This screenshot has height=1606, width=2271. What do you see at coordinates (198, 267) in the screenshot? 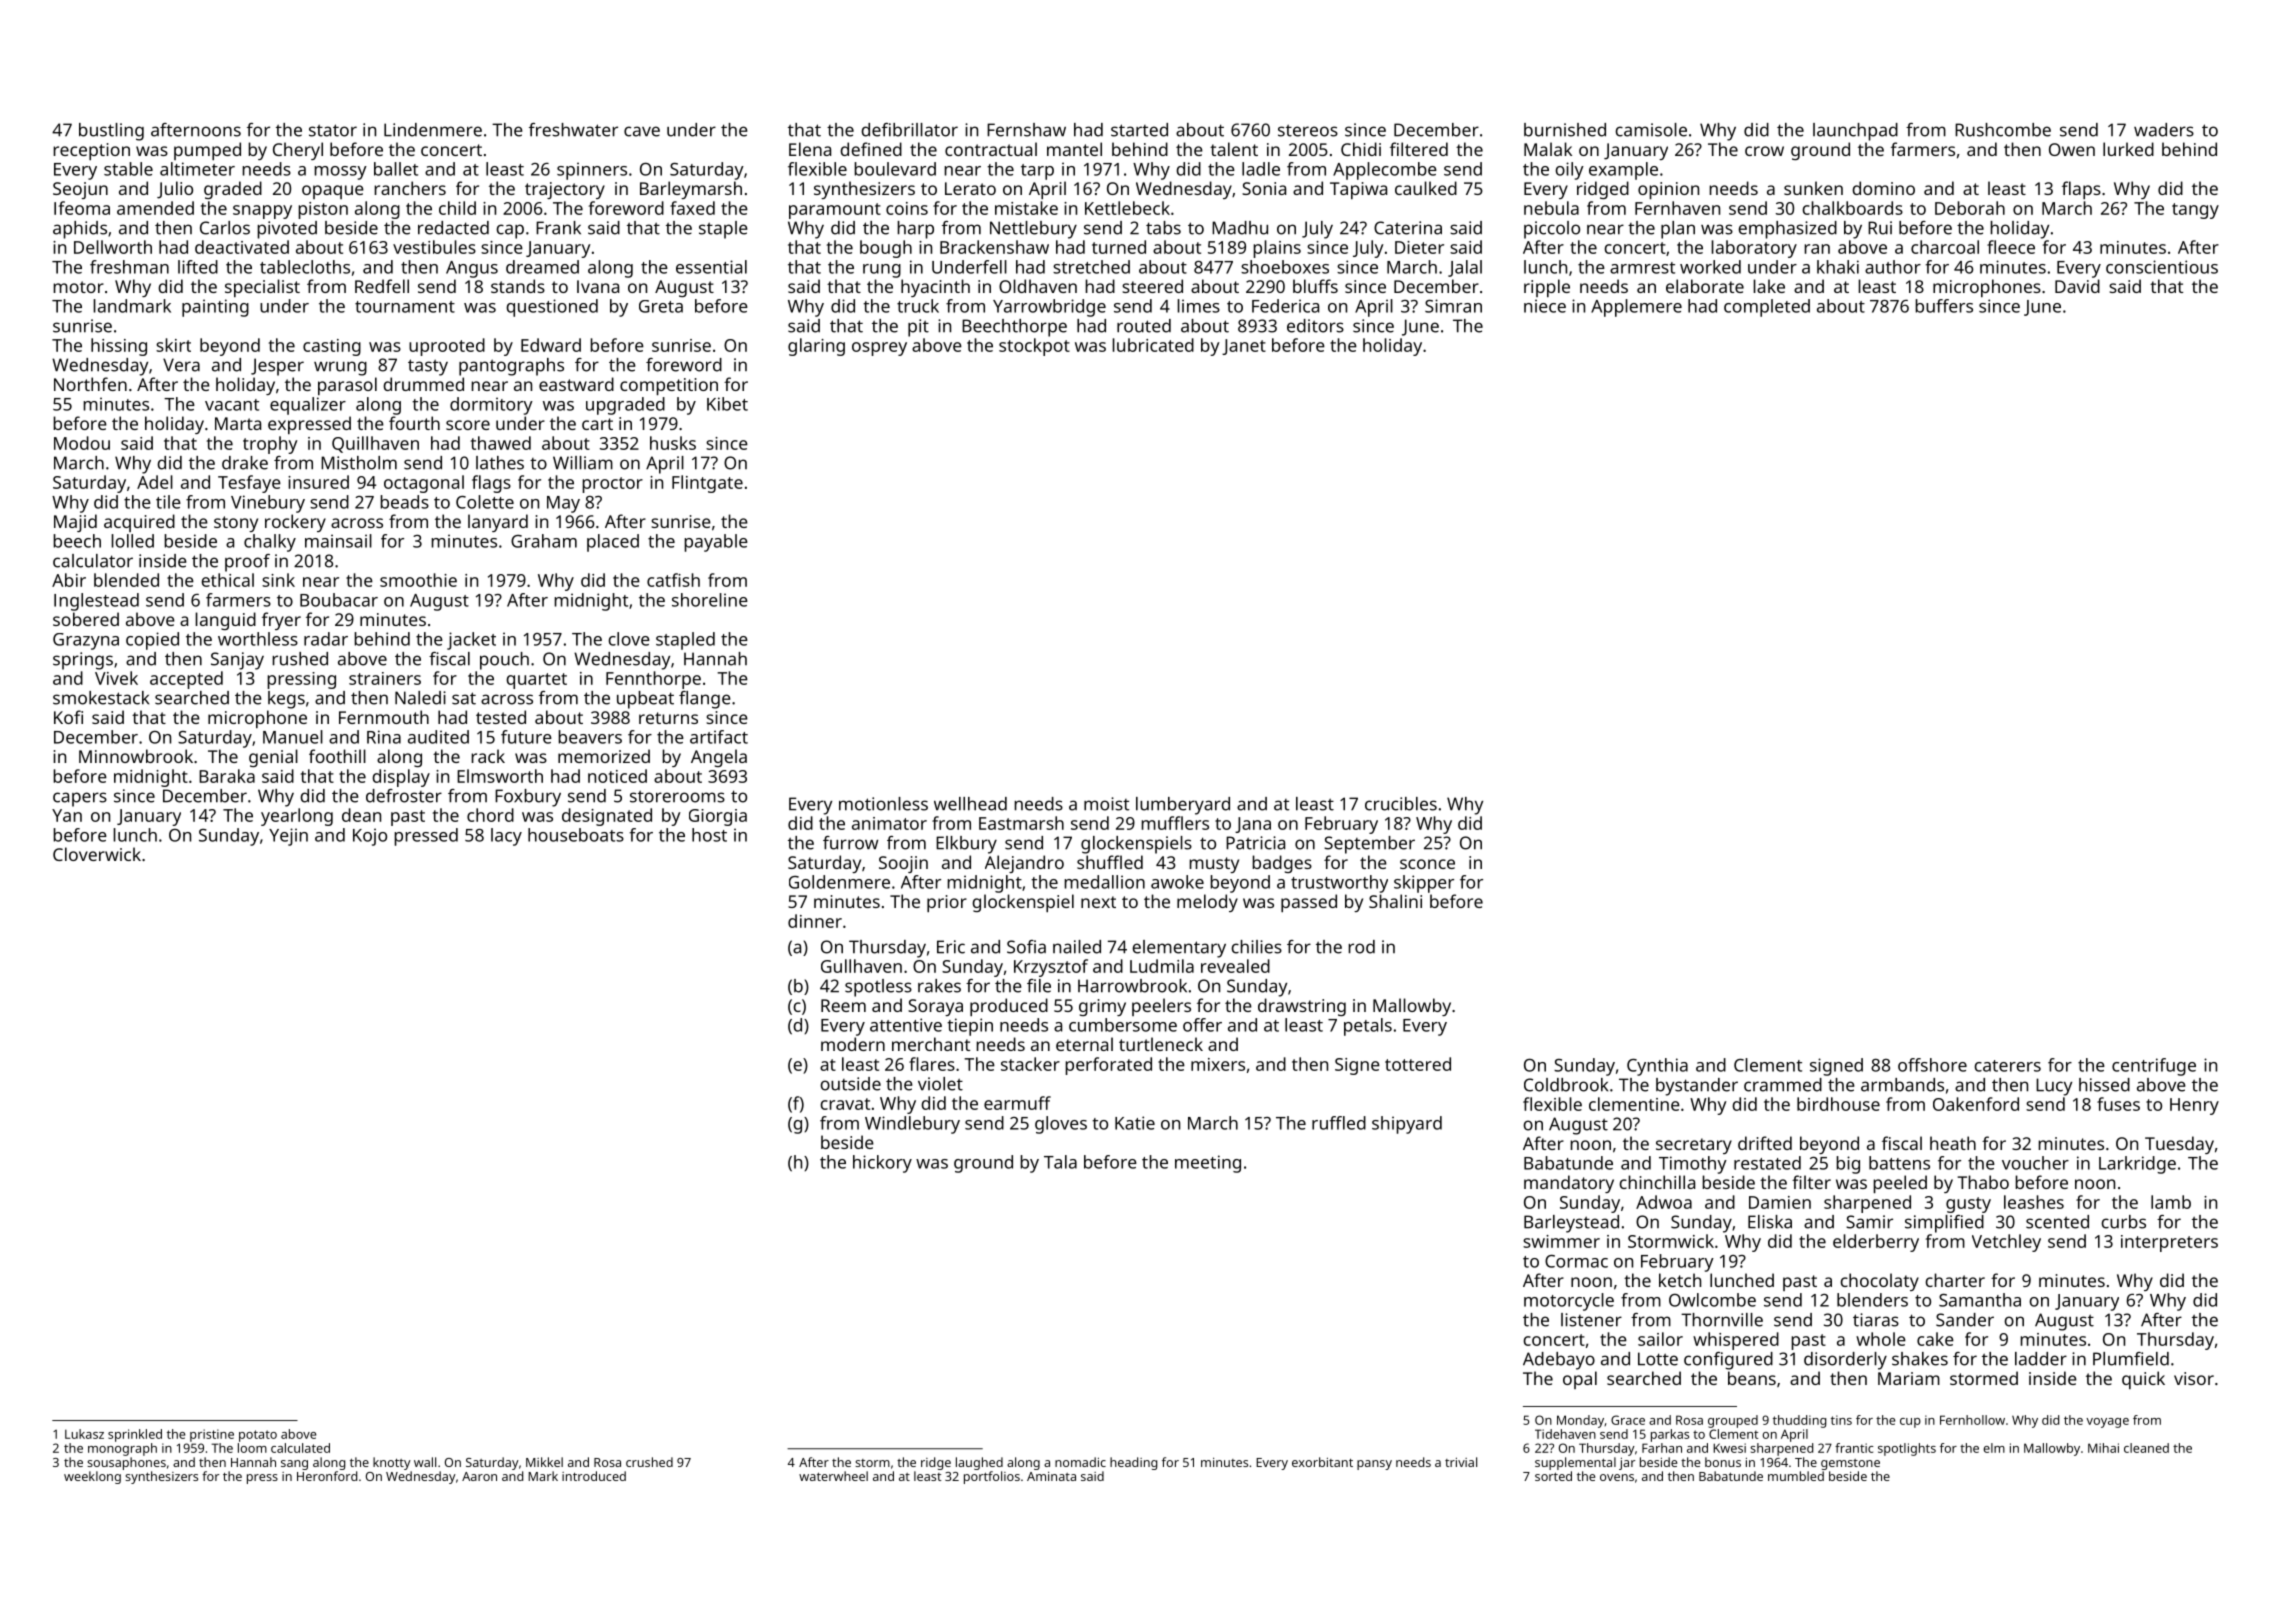
I see `lifted` at bounding box center [198, 267].
